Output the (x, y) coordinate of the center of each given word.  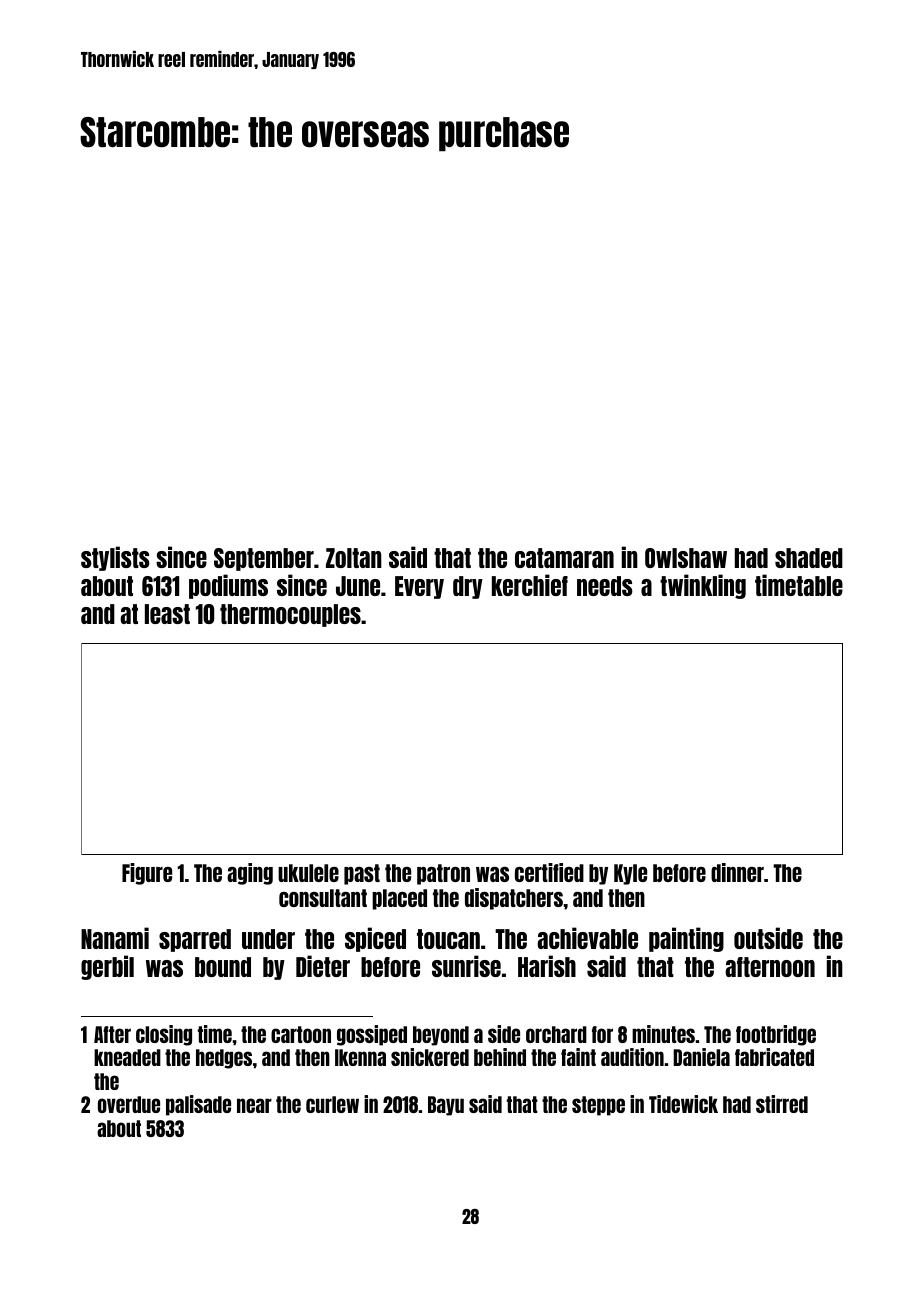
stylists (115, 558)
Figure (147, 874)
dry (468, 587)
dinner (737, 872)
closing (164, 1035)
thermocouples (290, 615)
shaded (809, 558)
